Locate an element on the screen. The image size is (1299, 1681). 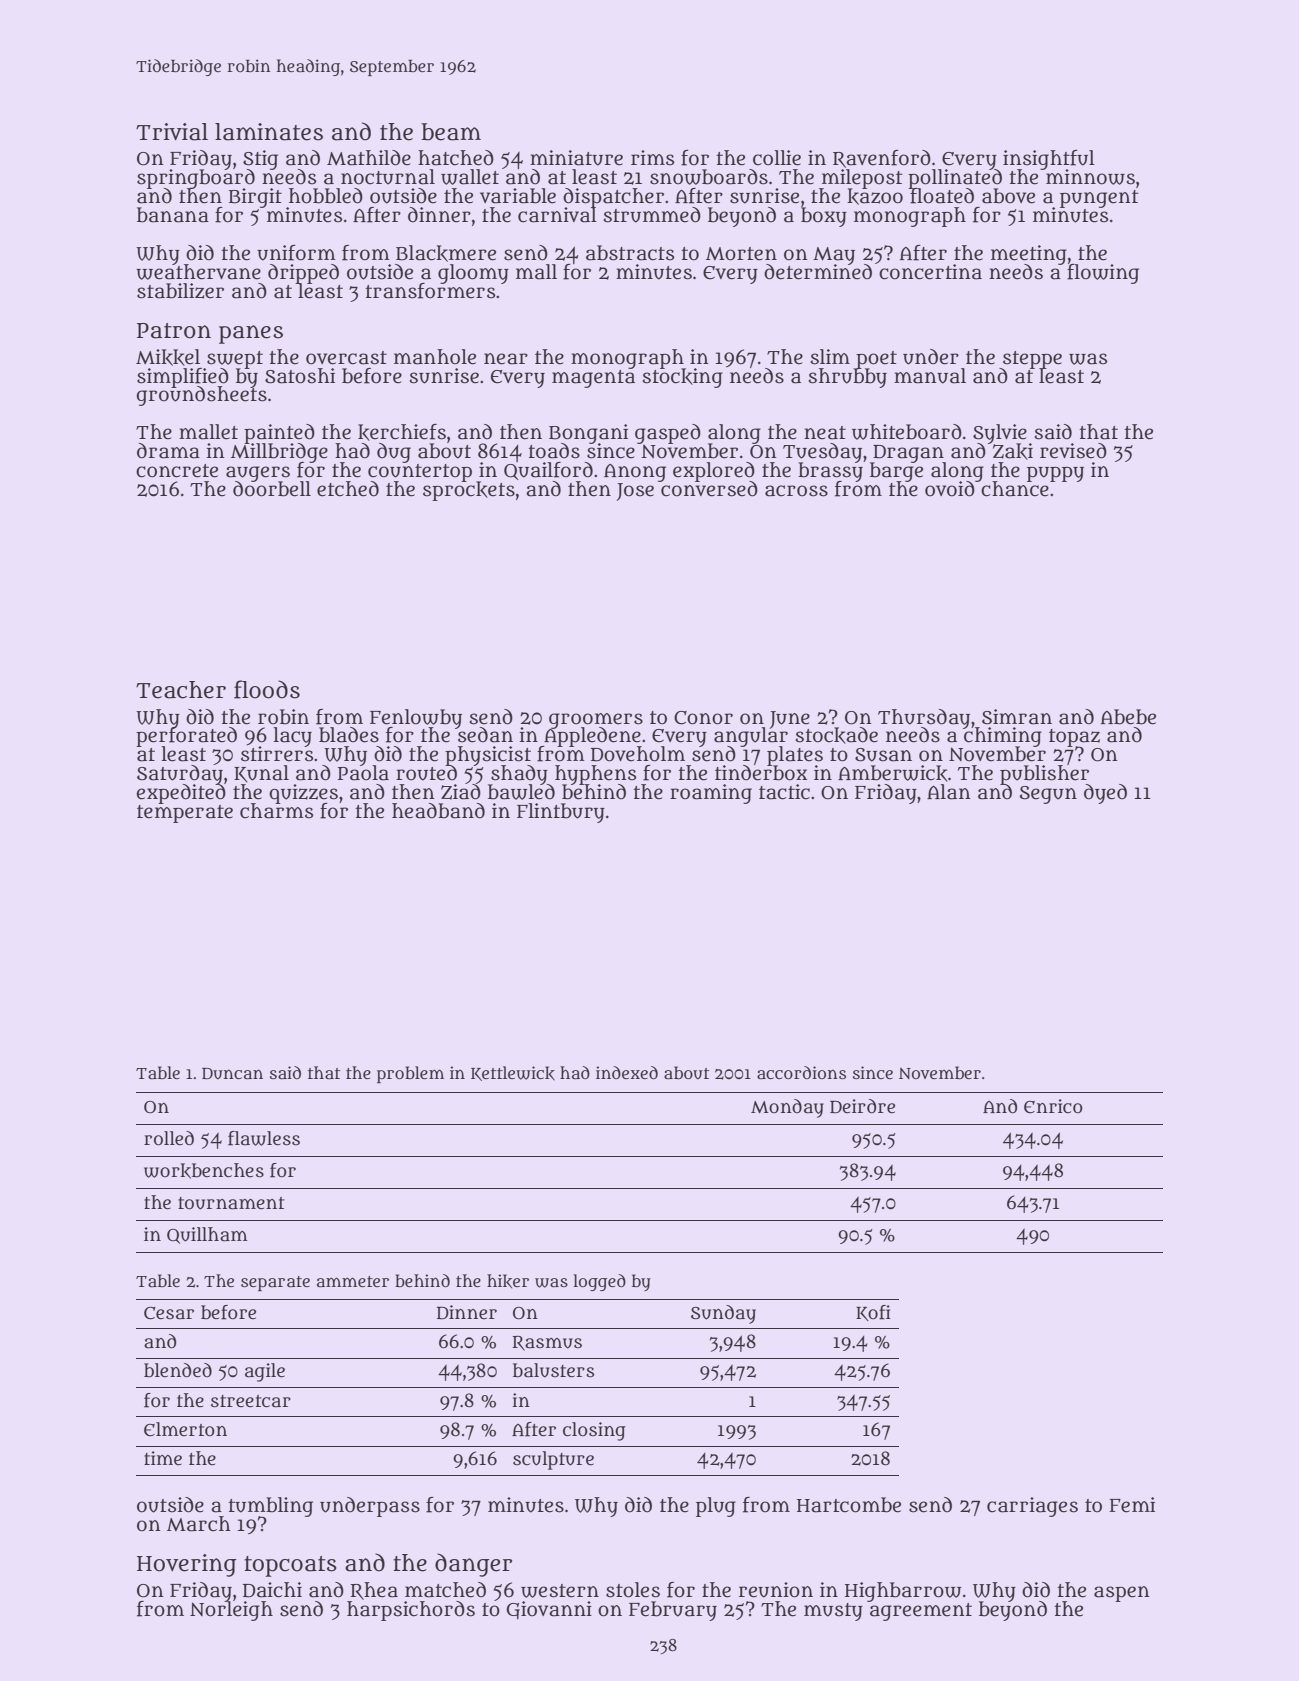
beam is located at coordinates (451, 132).
